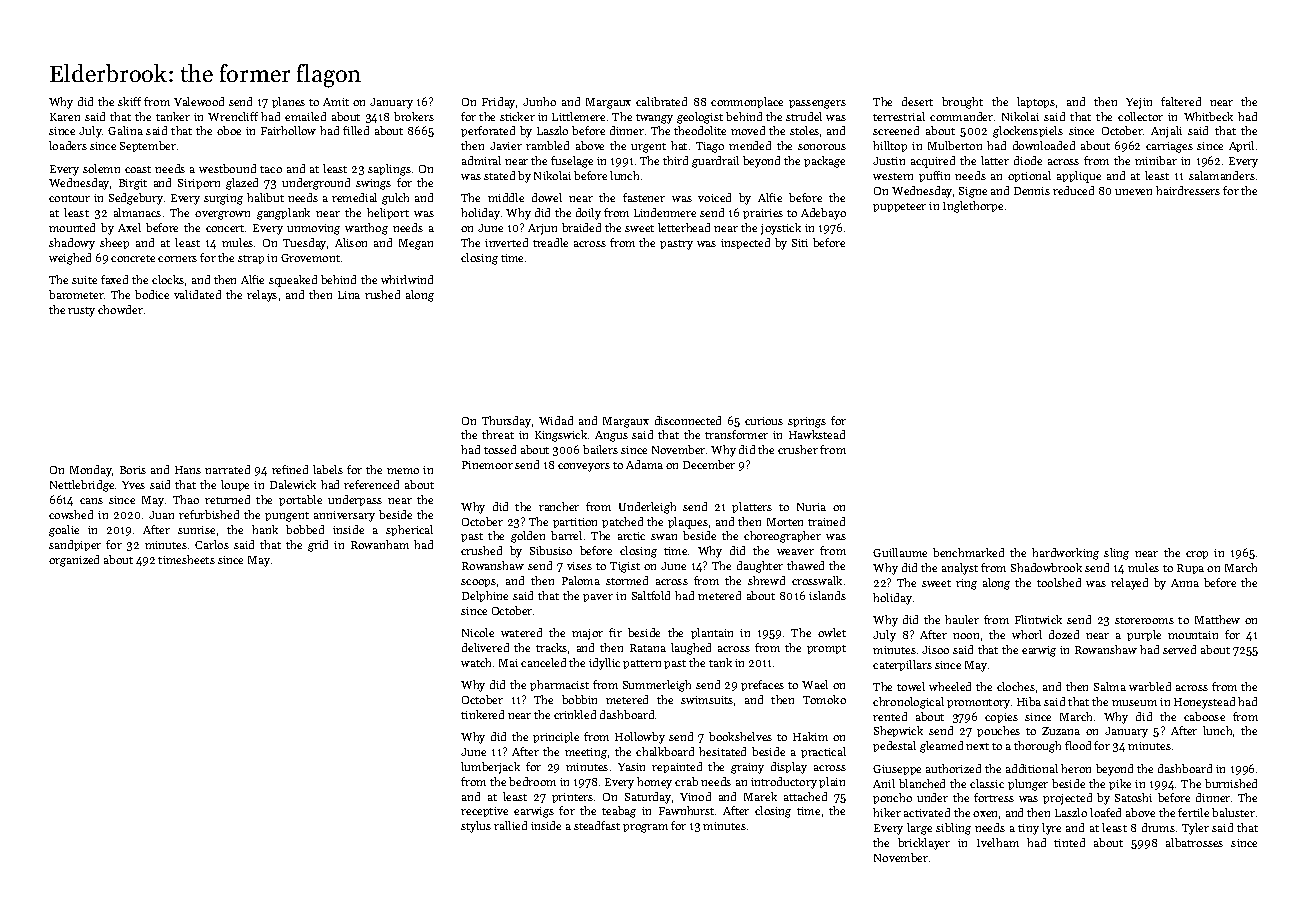  What do you see at coordinates (389, 170) in the screenshot?
I see `saplings` at bounding box center [389, 170].
